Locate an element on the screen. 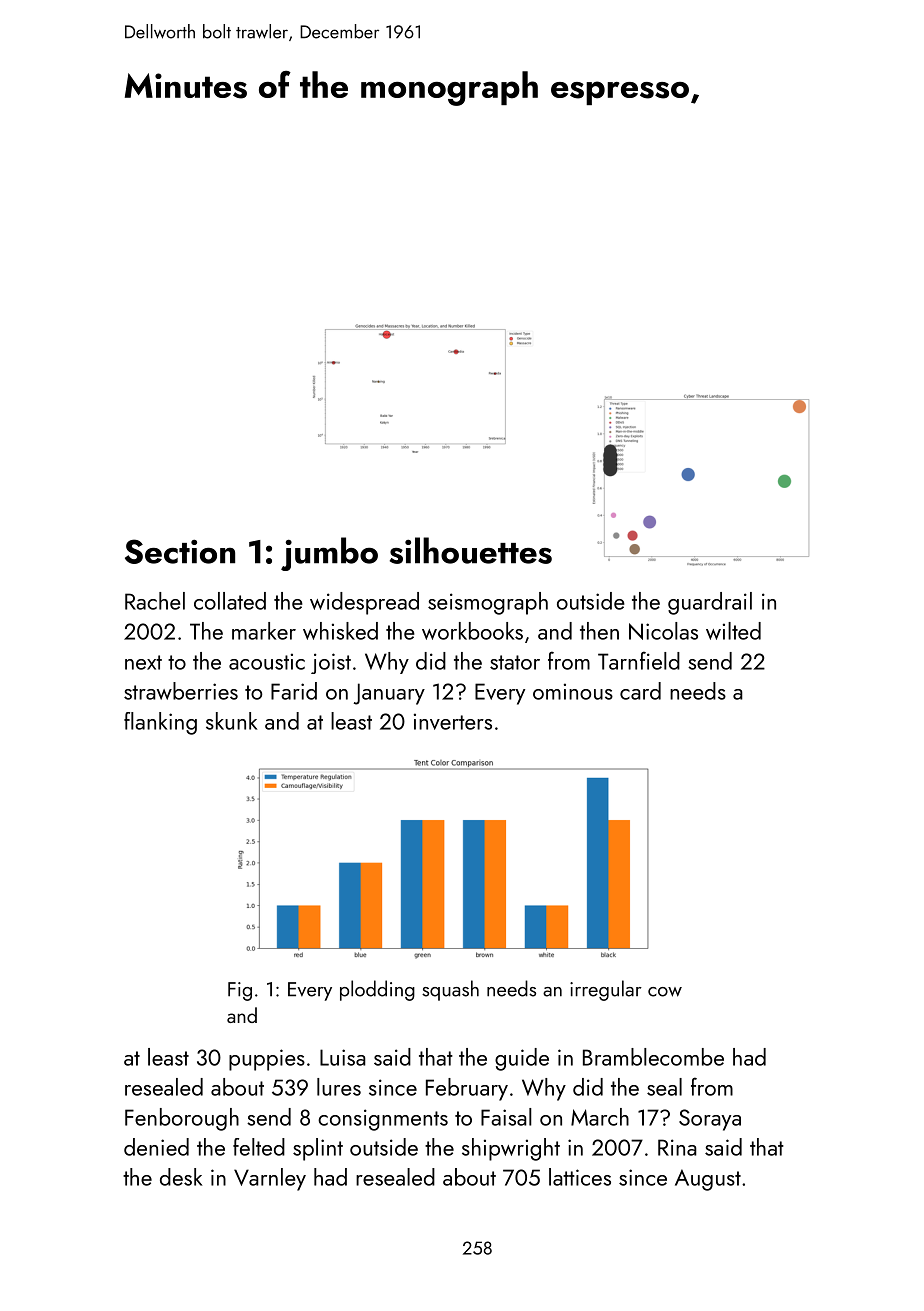 The height and width of the screenshot is (1311, 924). wilted is located at coordinates (733, 631).
